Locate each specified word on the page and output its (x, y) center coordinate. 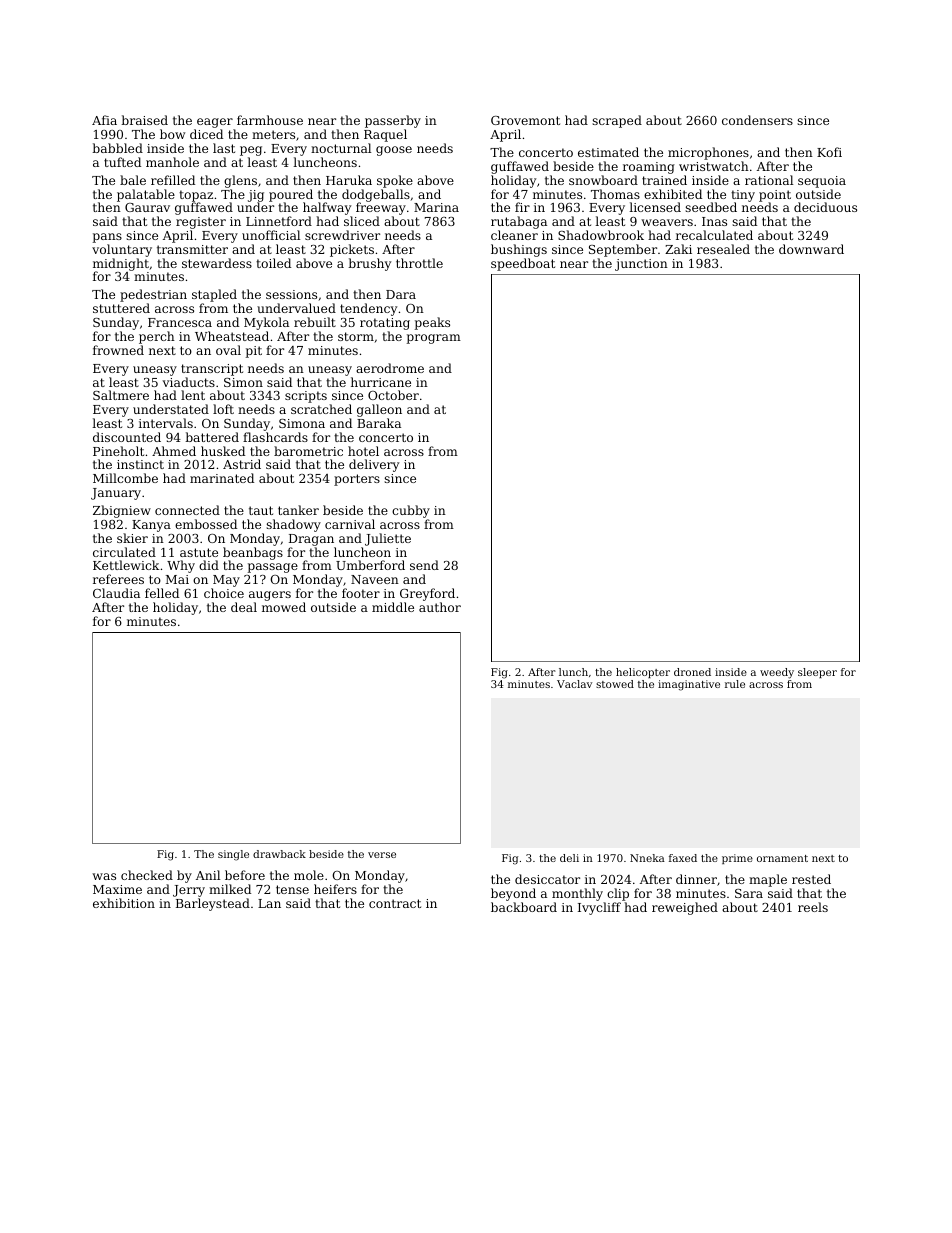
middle (393, 607)
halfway (327, 208)
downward (811, 249)
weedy (777, 673)
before (245, 875)
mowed (284, 607)
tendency (368, 309)
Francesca (180, 322)
